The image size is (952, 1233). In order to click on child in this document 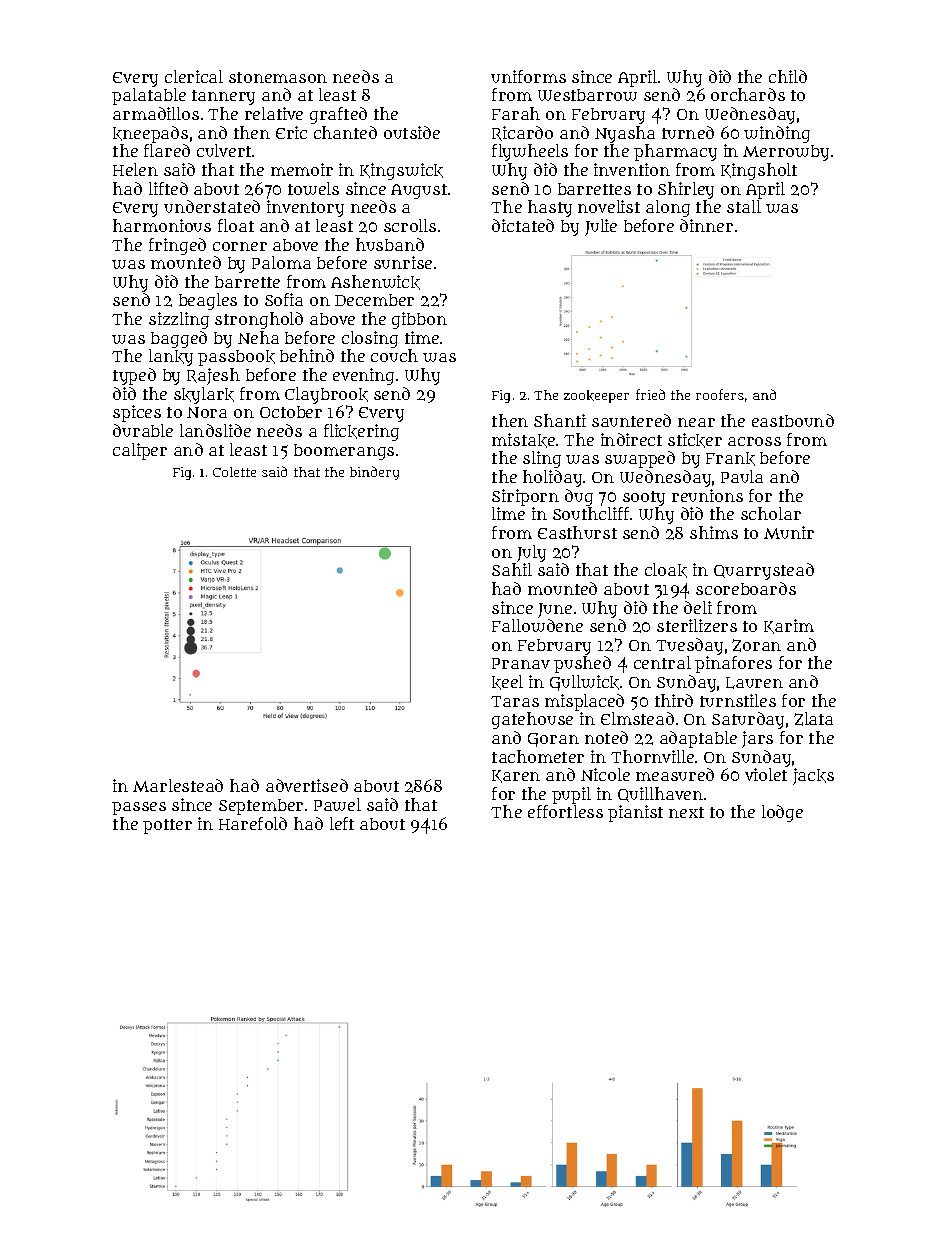, I will do `click(788, 76)`.
